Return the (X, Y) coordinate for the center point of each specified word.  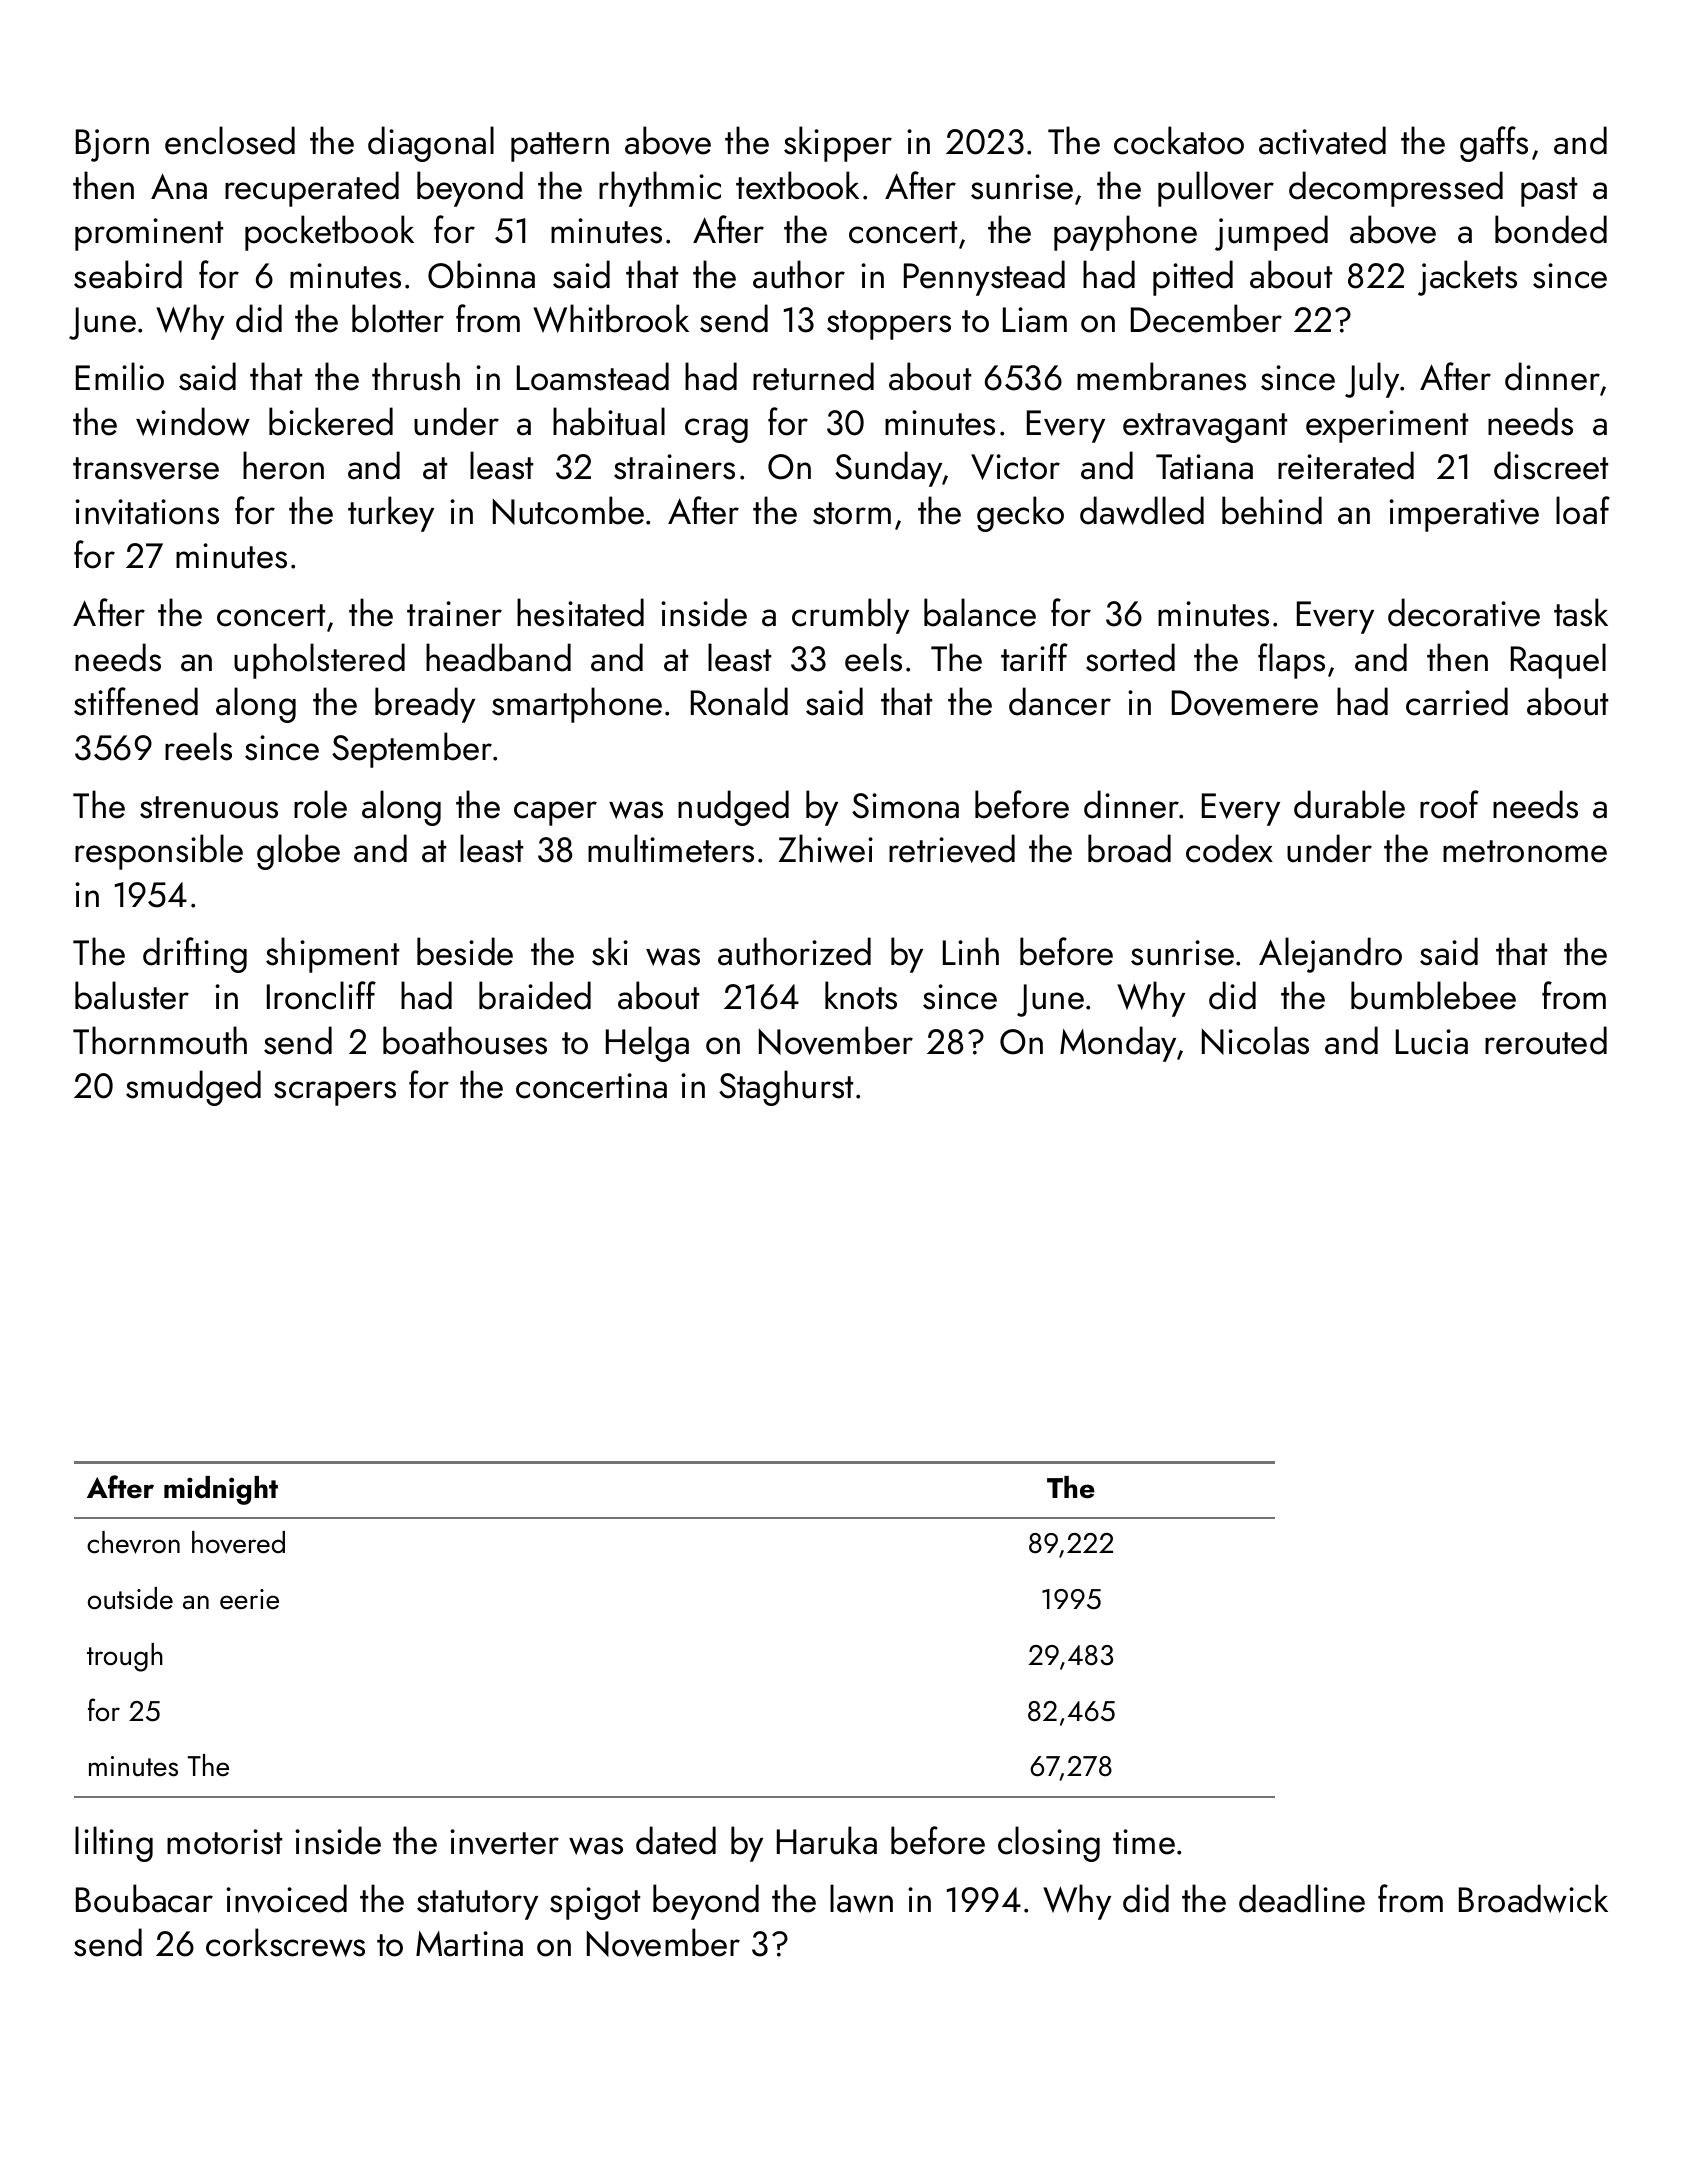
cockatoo (1179, 140)
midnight (221, 1490)
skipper (838, 144)
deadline (1302, 1898)
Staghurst (786, 1088)
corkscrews (285, 1942)
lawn (861, 1898)
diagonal (431, 144)
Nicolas (1255, 1040)
